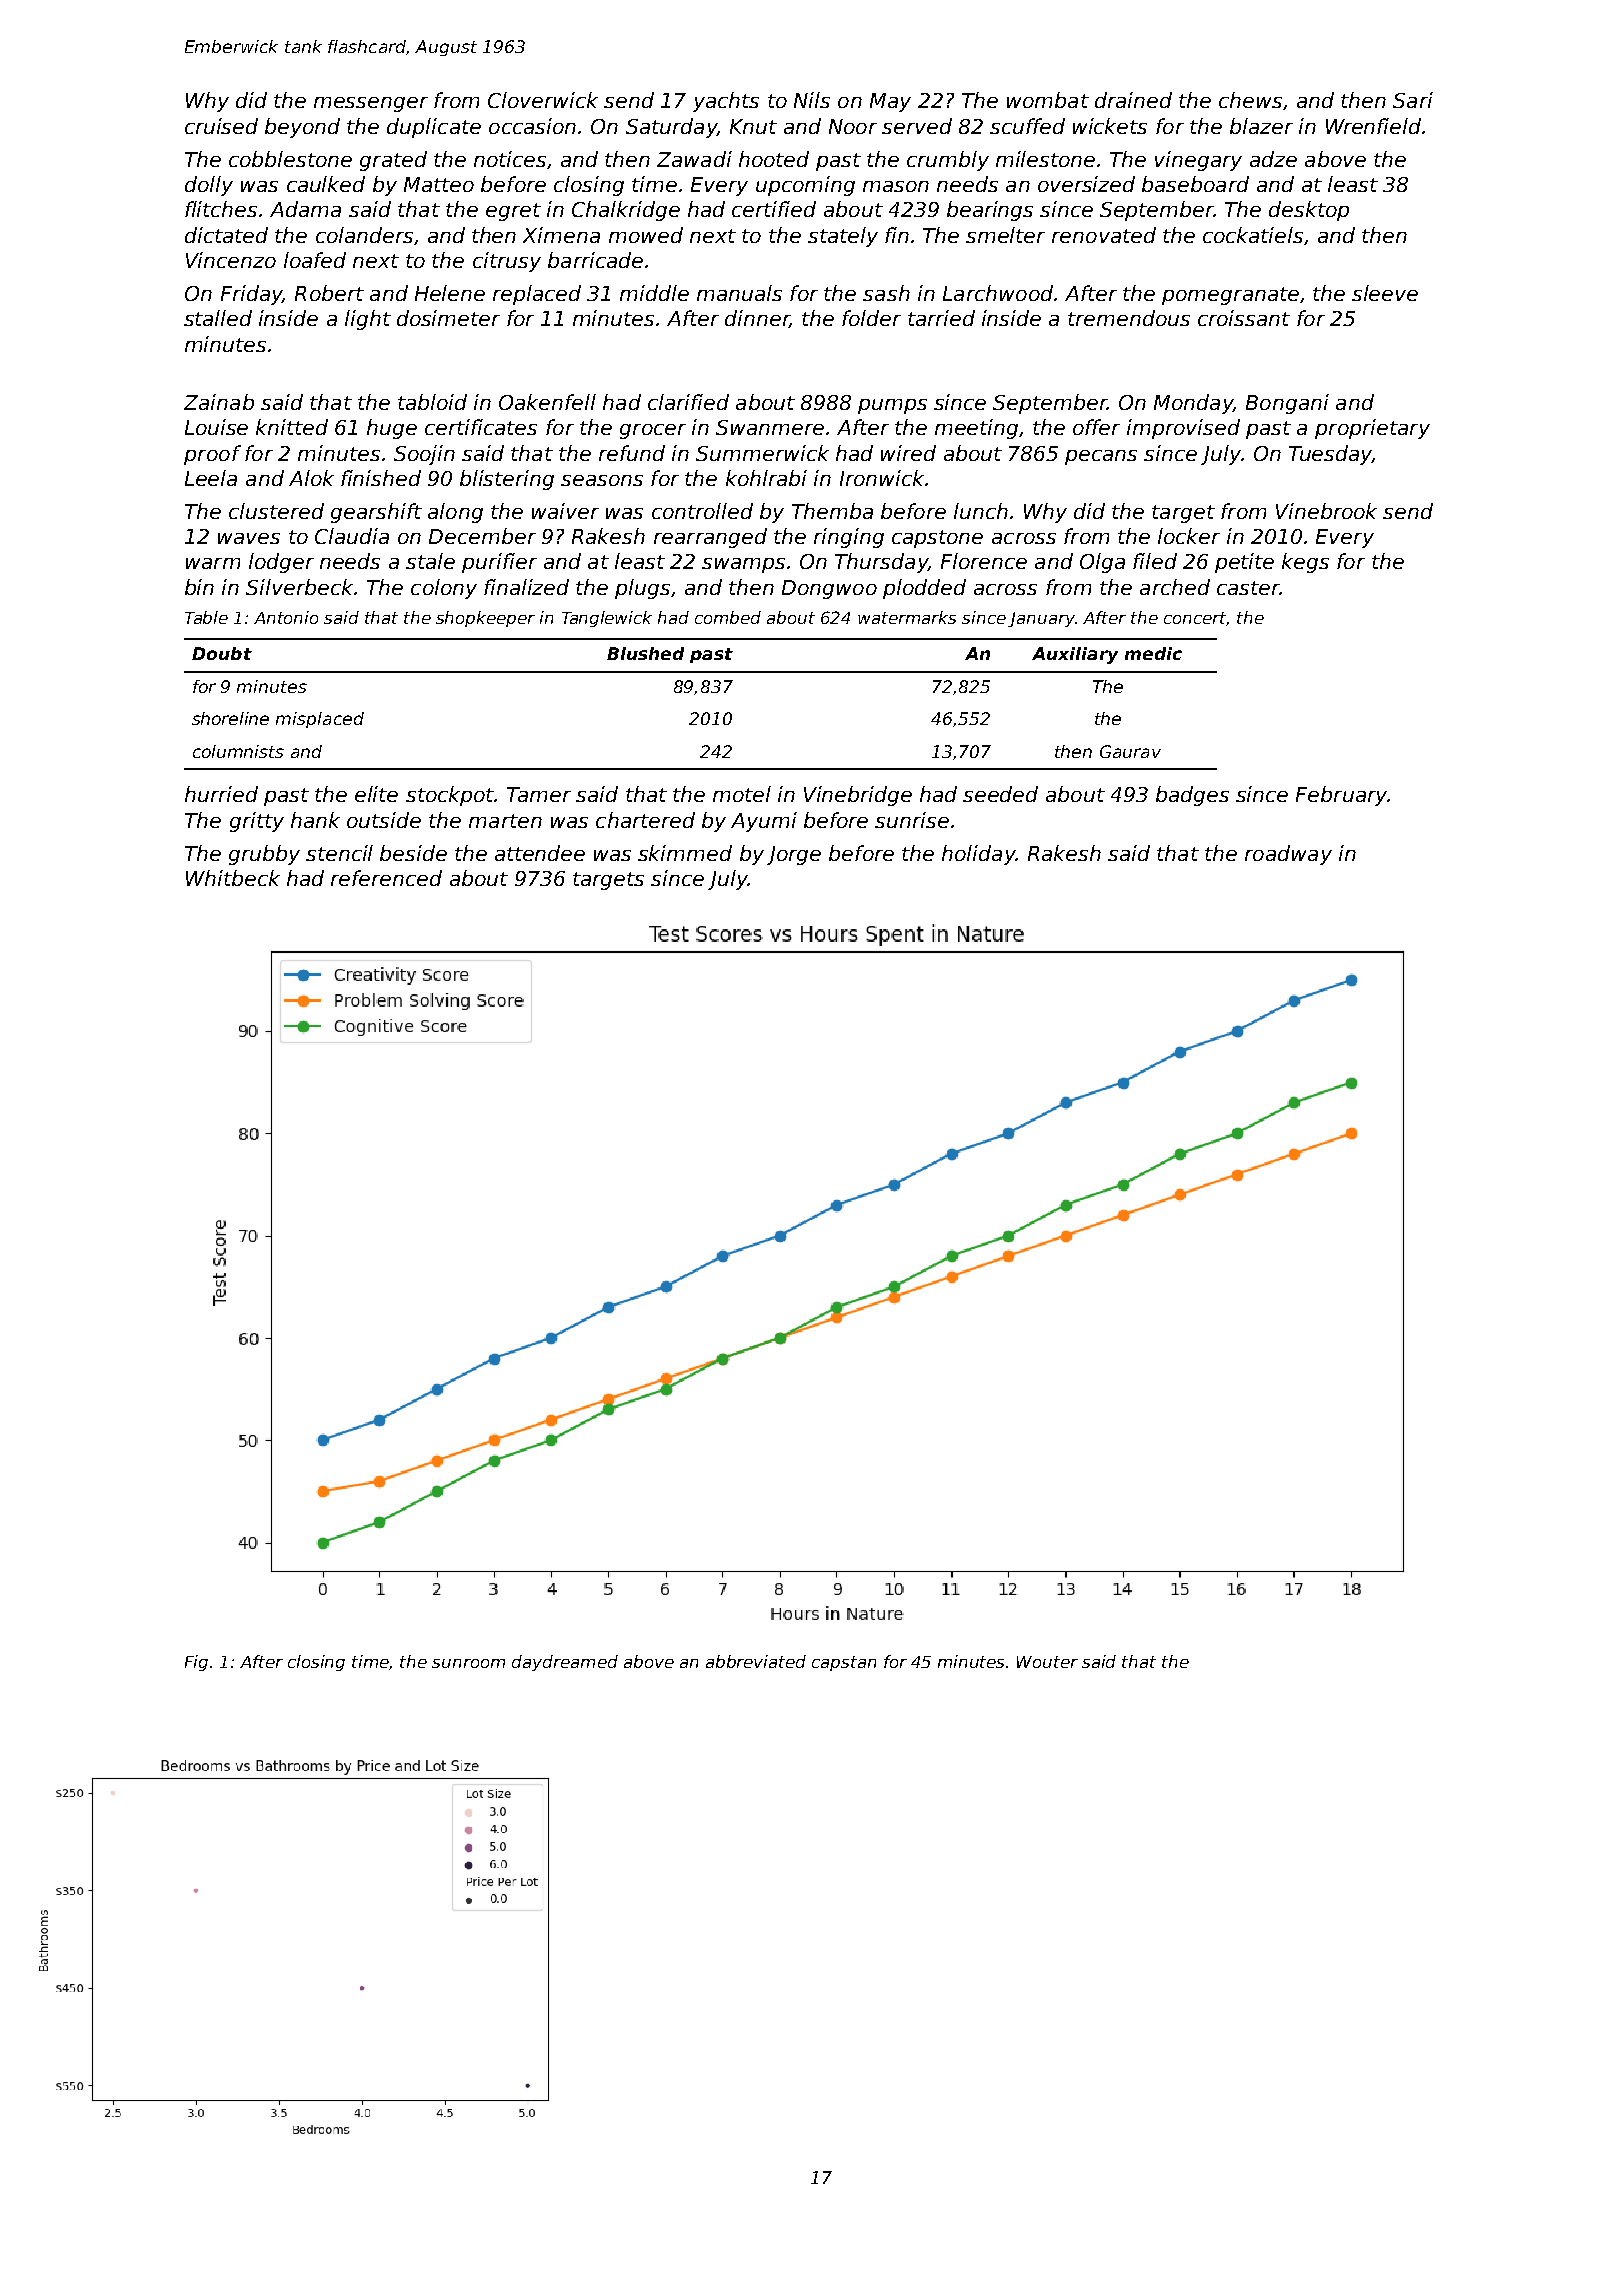  What do you see at coordinates (979, 855) in the screenshot?
I see `holiday` at bounding box center [979, 855].
